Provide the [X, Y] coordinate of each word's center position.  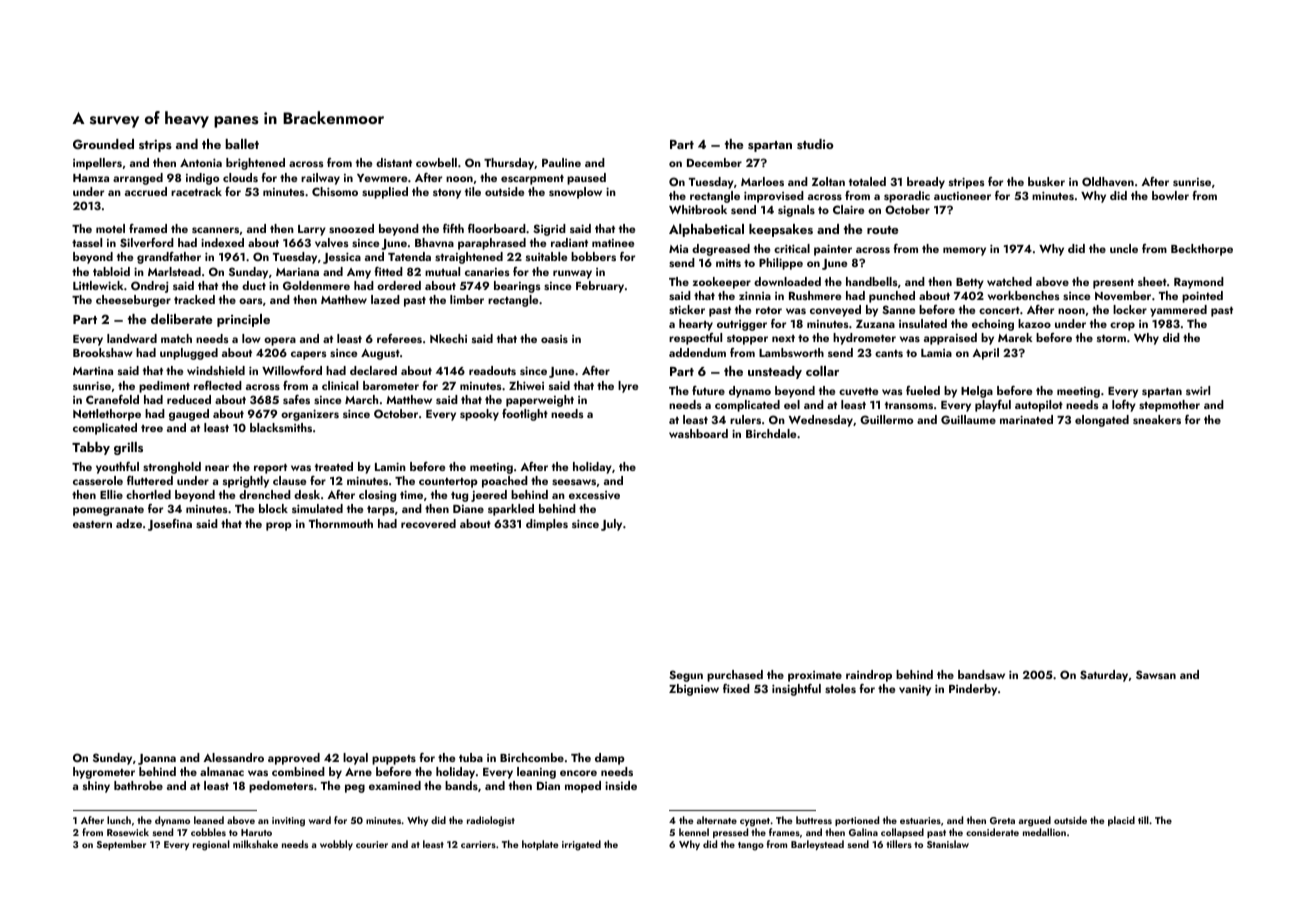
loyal [355, 759]
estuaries [920, 820]
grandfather [169, 258]
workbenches [1024, 295]
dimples [547, 525]
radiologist [491, 821]
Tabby [91, 448]
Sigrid [549, 230]
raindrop [869, 676]
